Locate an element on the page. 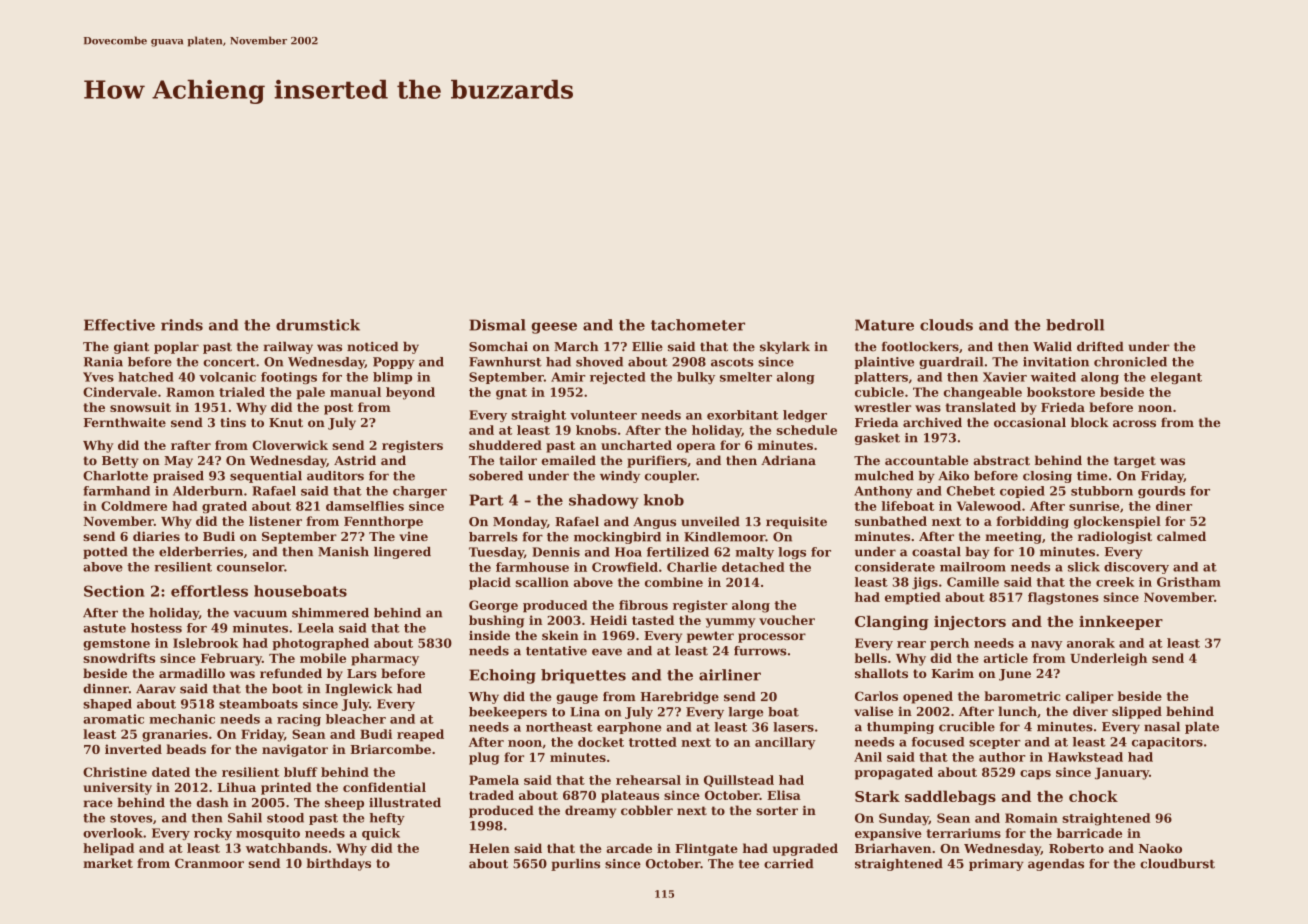 Image resolution: width=1308 pixels, height=924 pixels. dreamy is located at coordinates (590, 811).
